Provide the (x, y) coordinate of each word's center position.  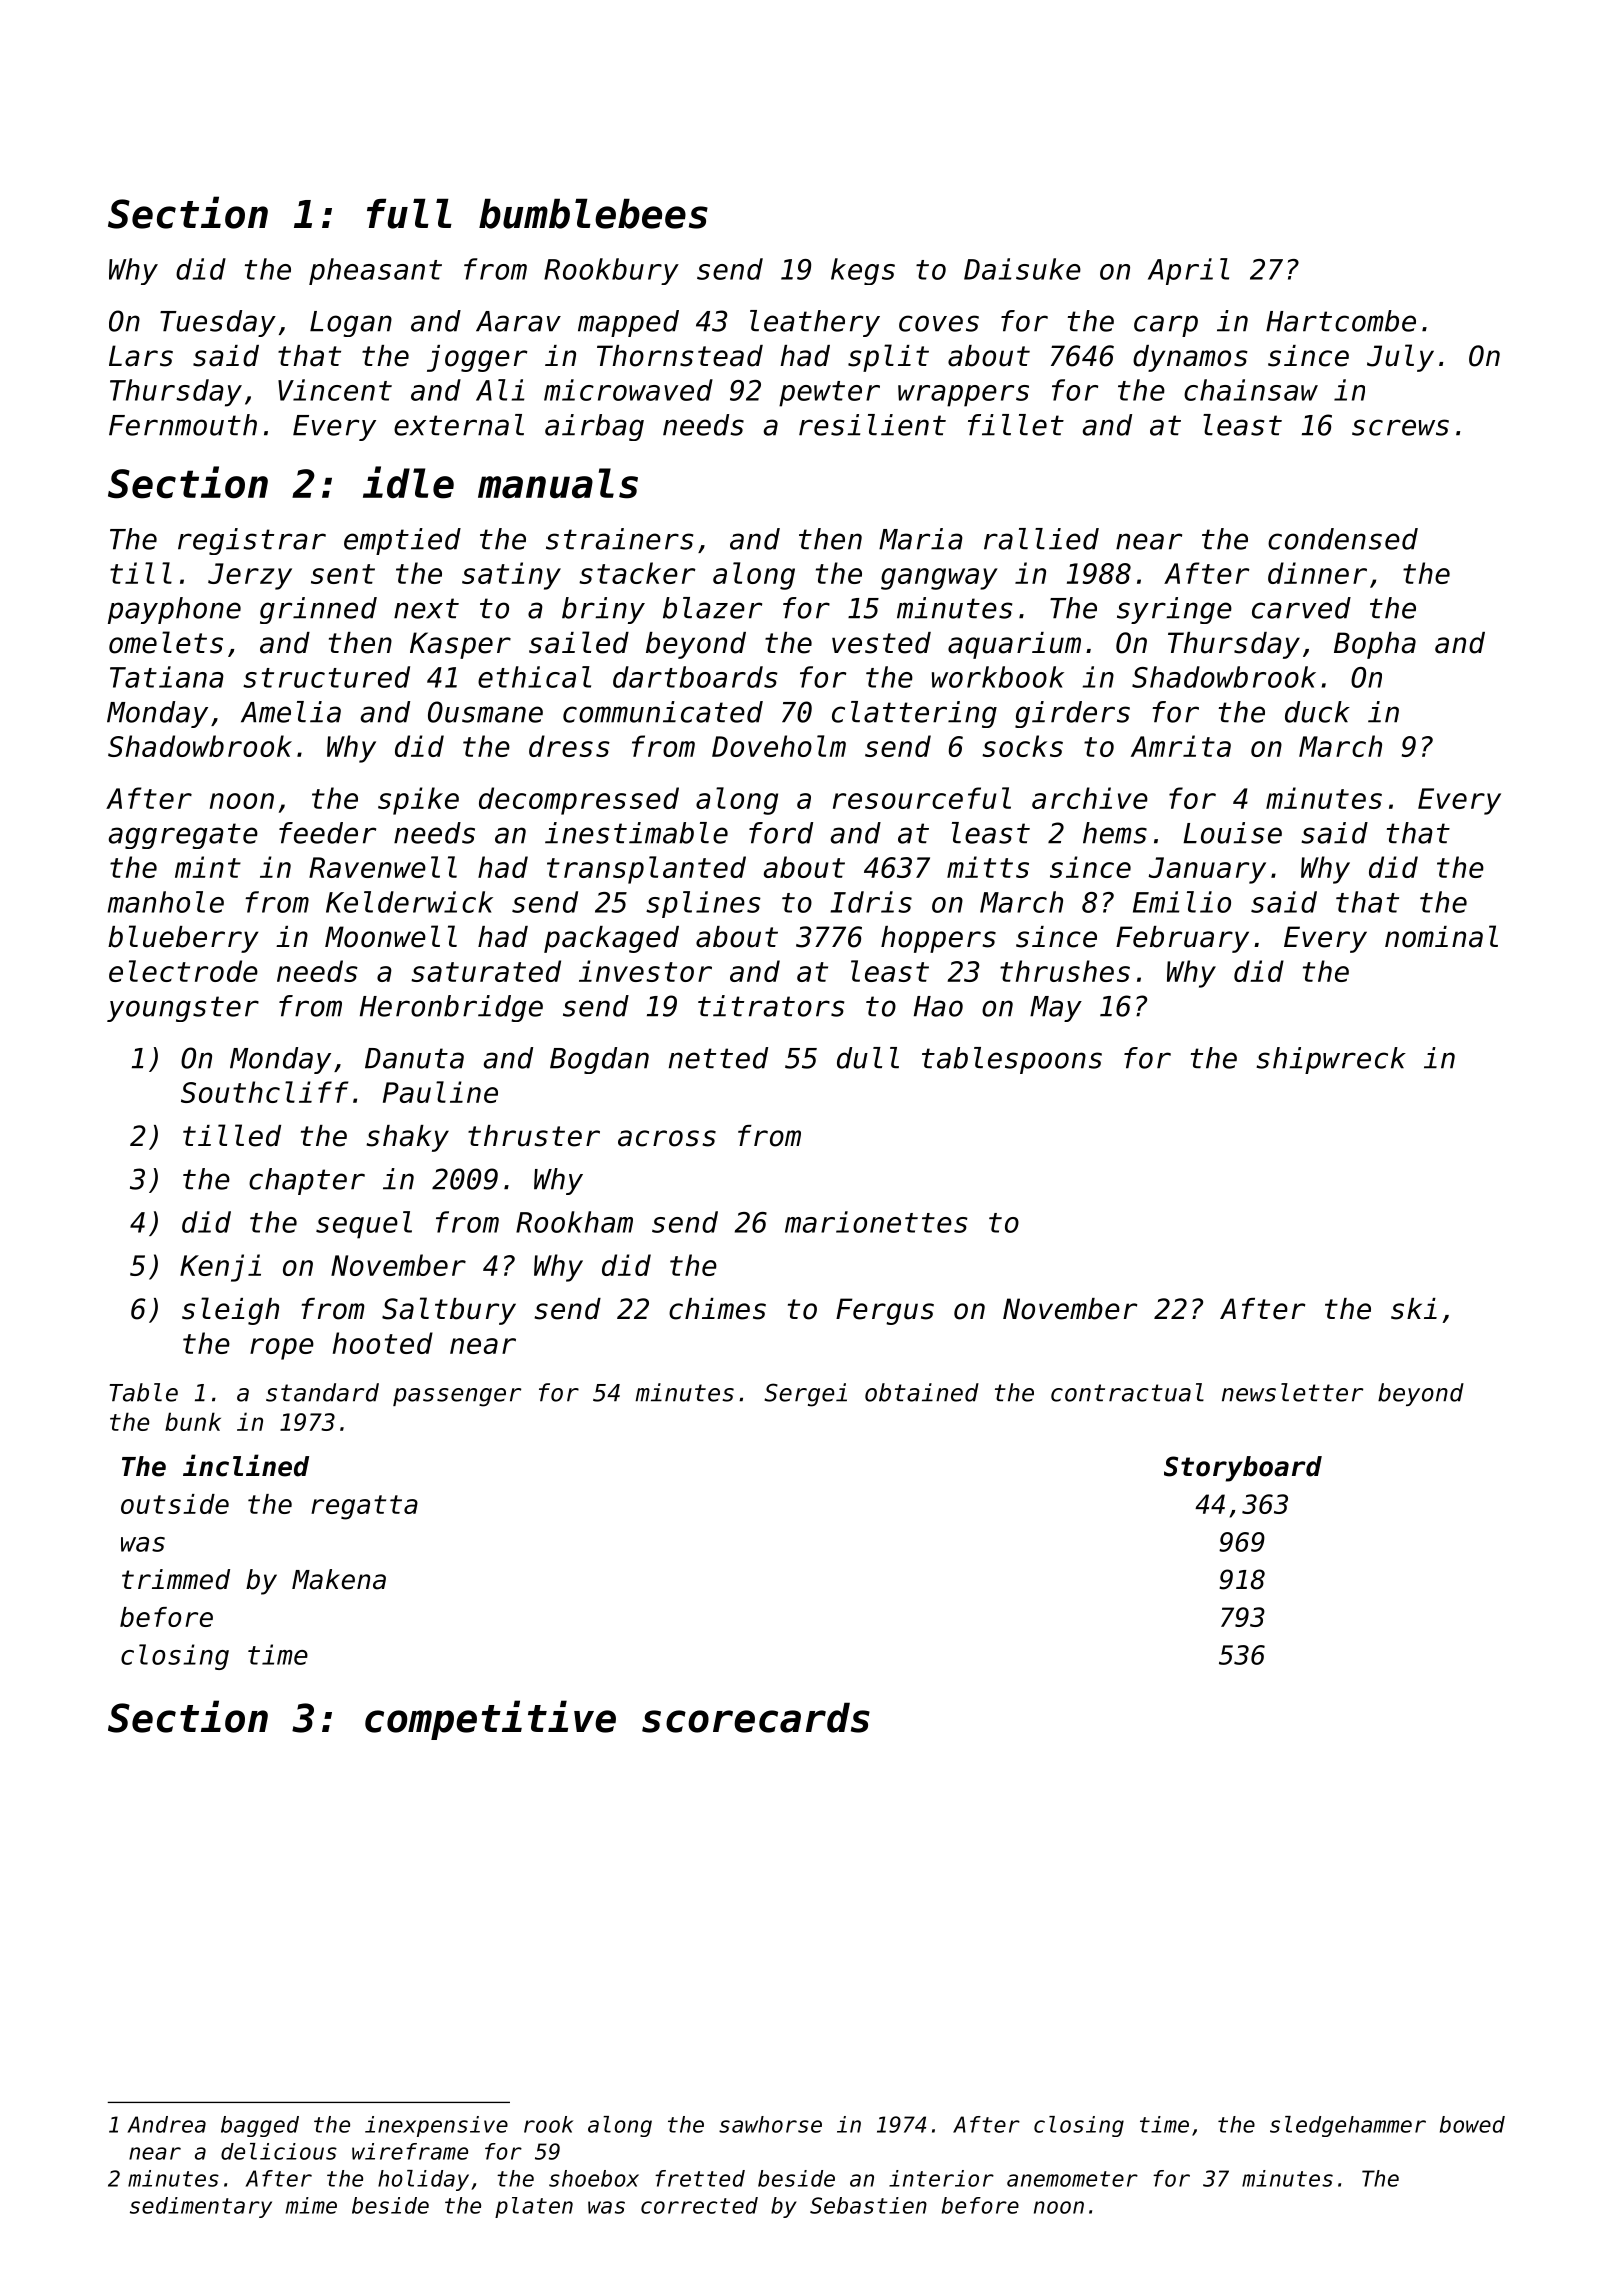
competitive (490, 1720)
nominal (1441, 936)
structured (326, 677)
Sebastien (868, 2205)
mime (311, 2205)
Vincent (335, 390)
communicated (663, 712)
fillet (1016, 425)
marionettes (876, 1222)
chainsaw (1251, 390)
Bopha (1375, 645)
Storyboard (1243, 1469)
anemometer (1072, 2179)
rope (282, 1349)
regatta (364, 1507)
